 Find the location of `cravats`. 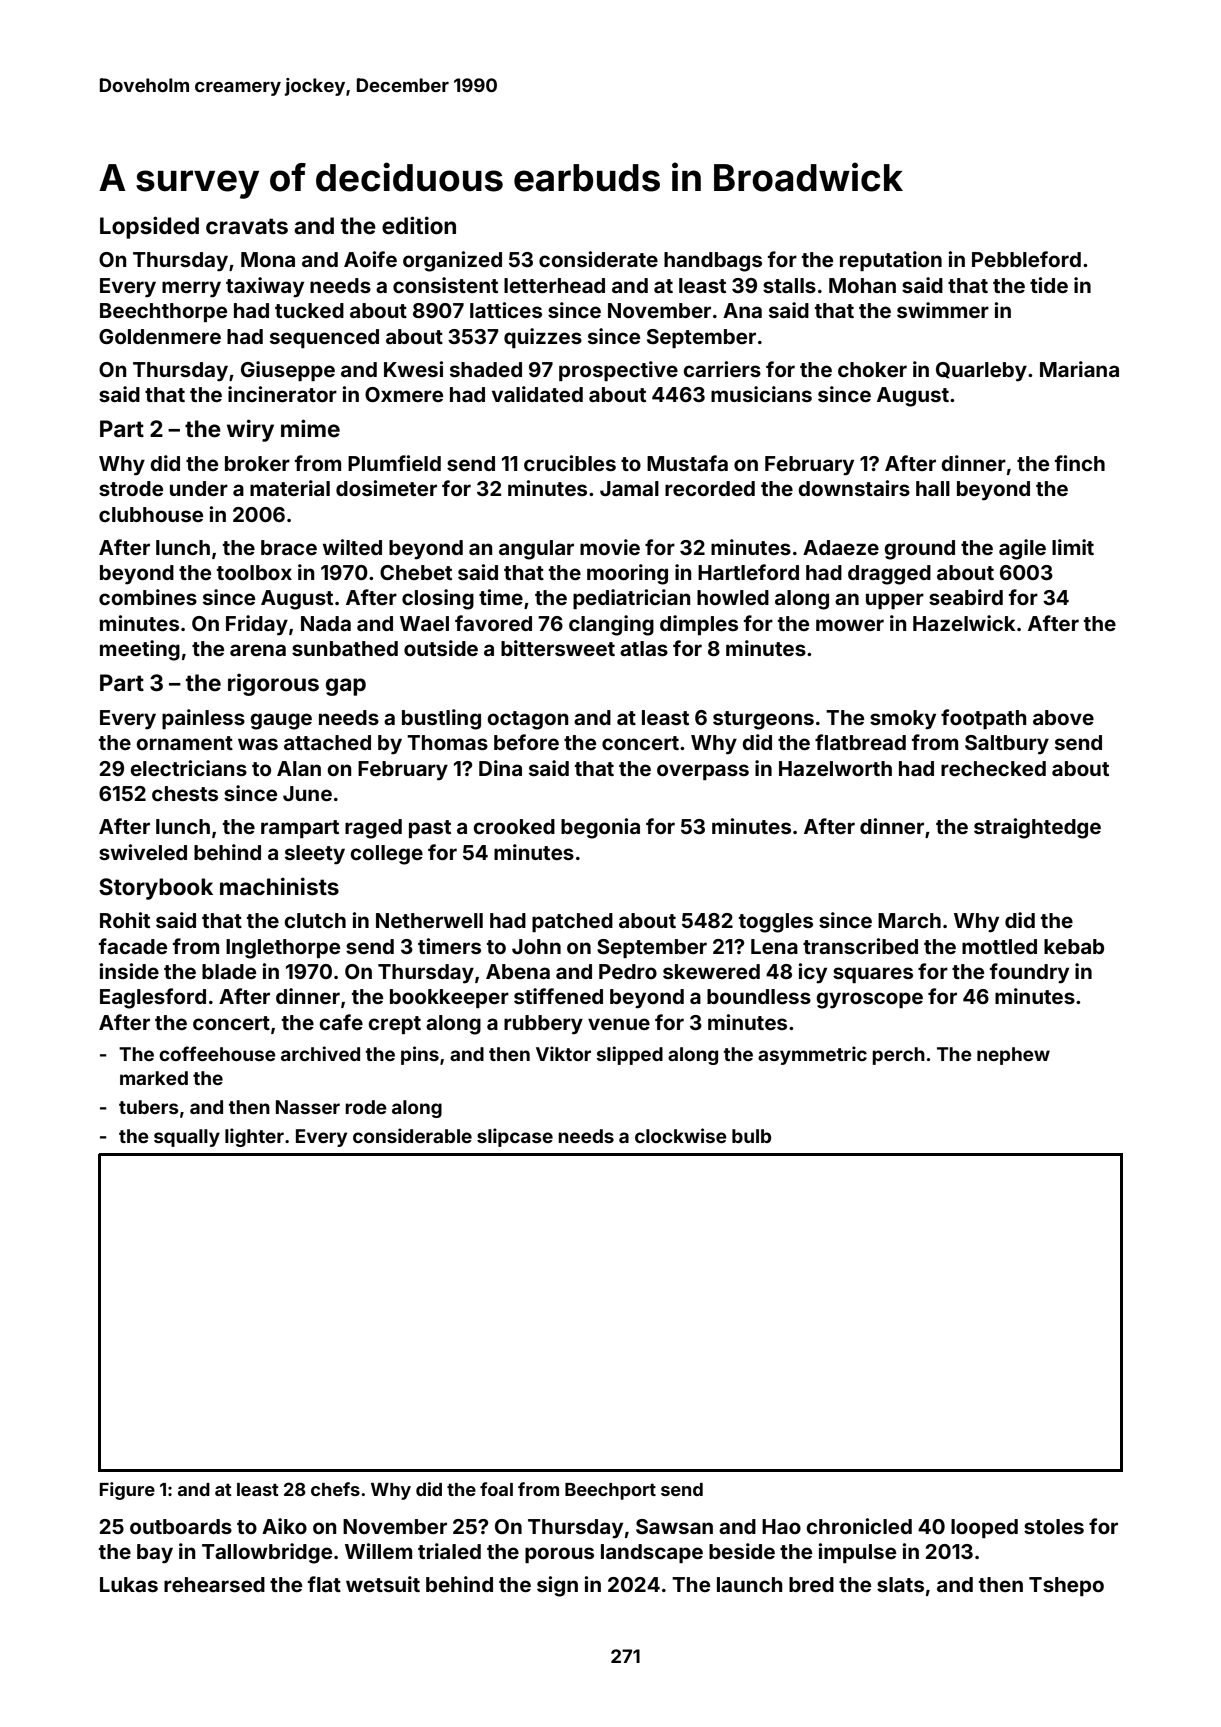

cravats is located at coordinates (247, 226).
